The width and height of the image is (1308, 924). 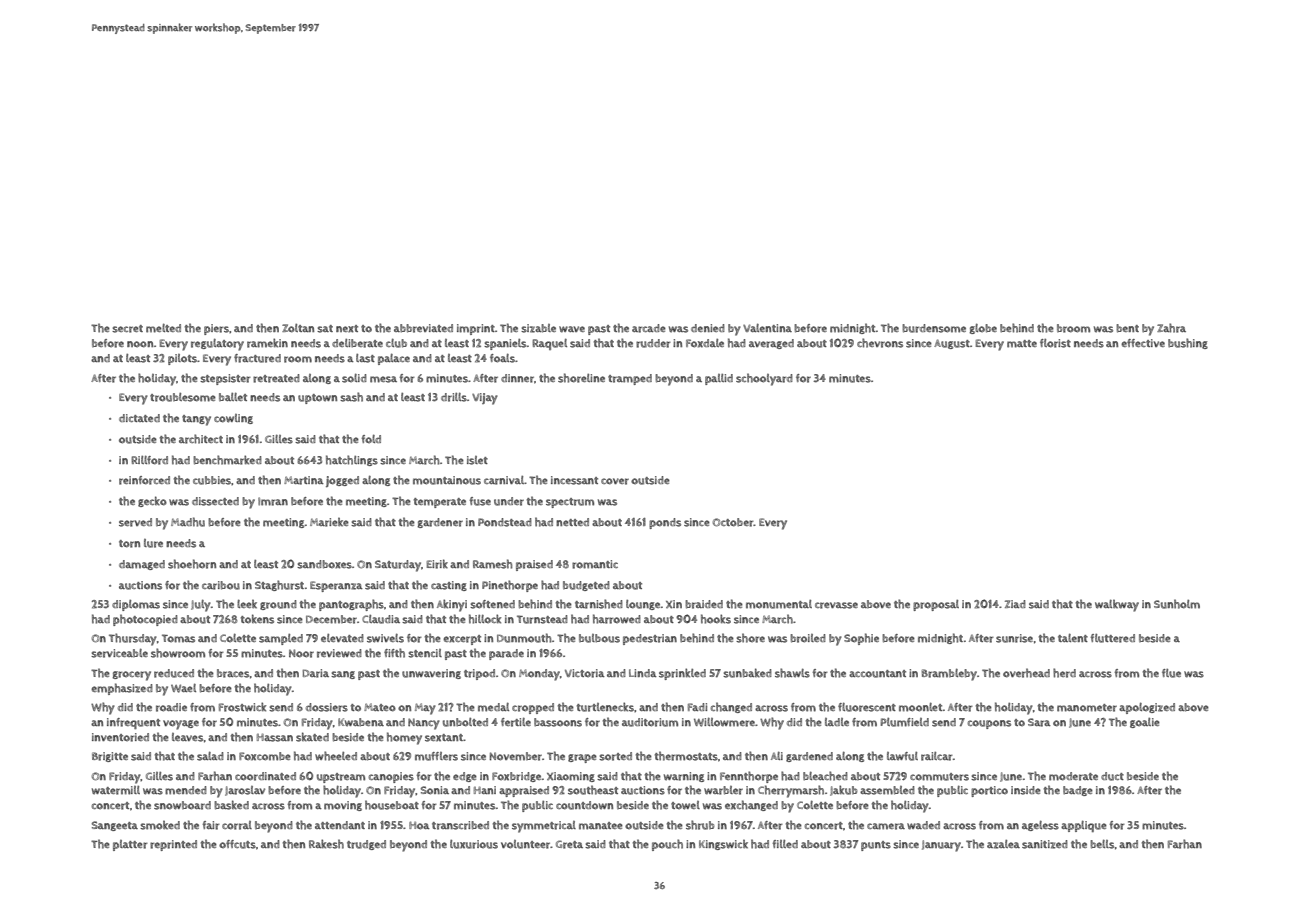 What do you see at coordinates (153, 543) in the image?
I see `lure` at bounding box center [153, 543].
